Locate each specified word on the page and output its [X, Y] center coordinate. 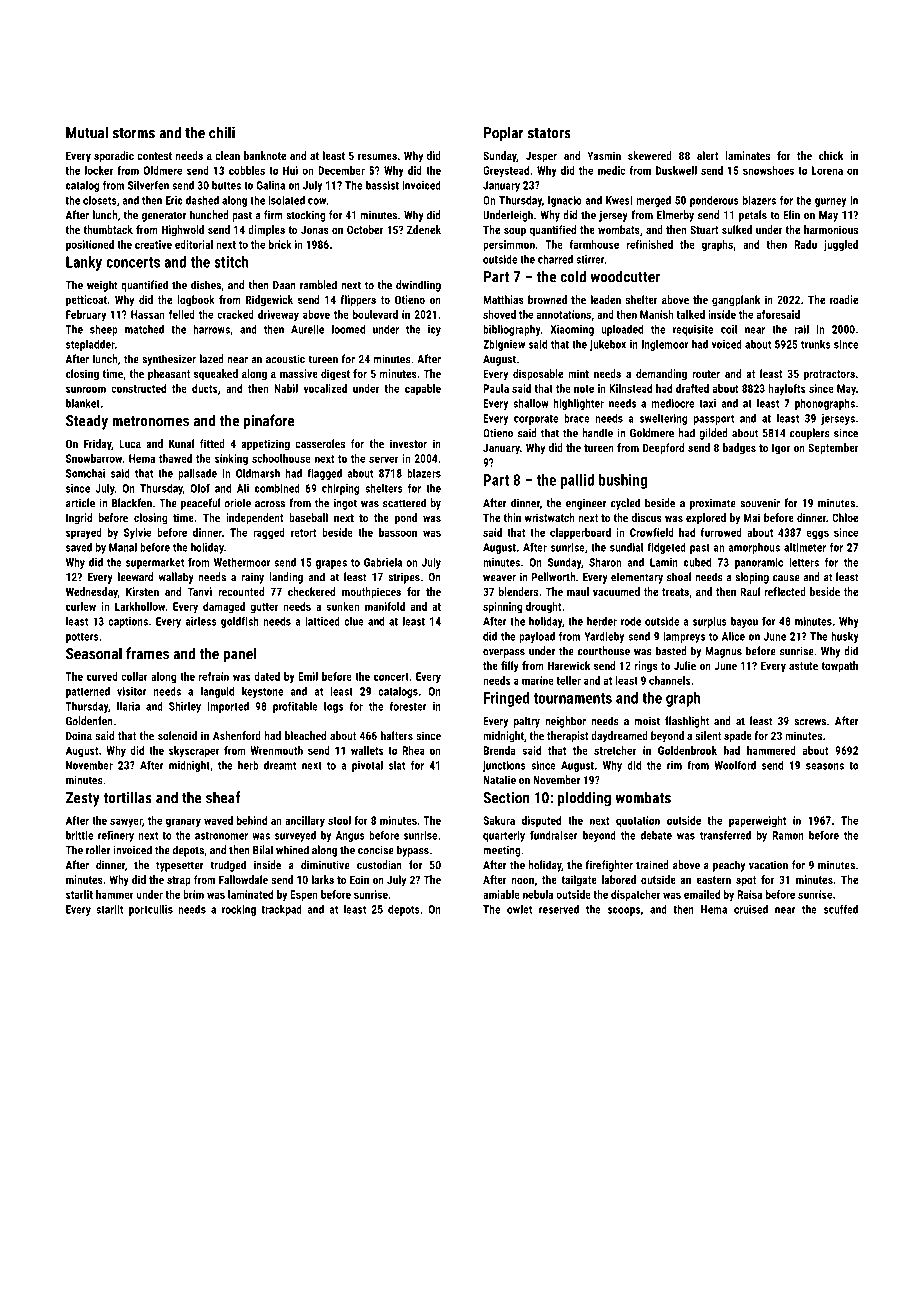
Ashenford [237, 735]
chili [222, 132]
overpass [504, 653]
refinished [650, 244]
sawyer [126, 822]
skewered [650, 155]
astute [803, 666]
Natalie [499, 780]
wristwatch [550, 517]
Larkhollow [140, 606]
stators [549, 133]
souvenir [760, 503]
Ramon [788, 835]
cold [573, 276]
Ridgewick [269, 301]
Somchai [85, 473]
